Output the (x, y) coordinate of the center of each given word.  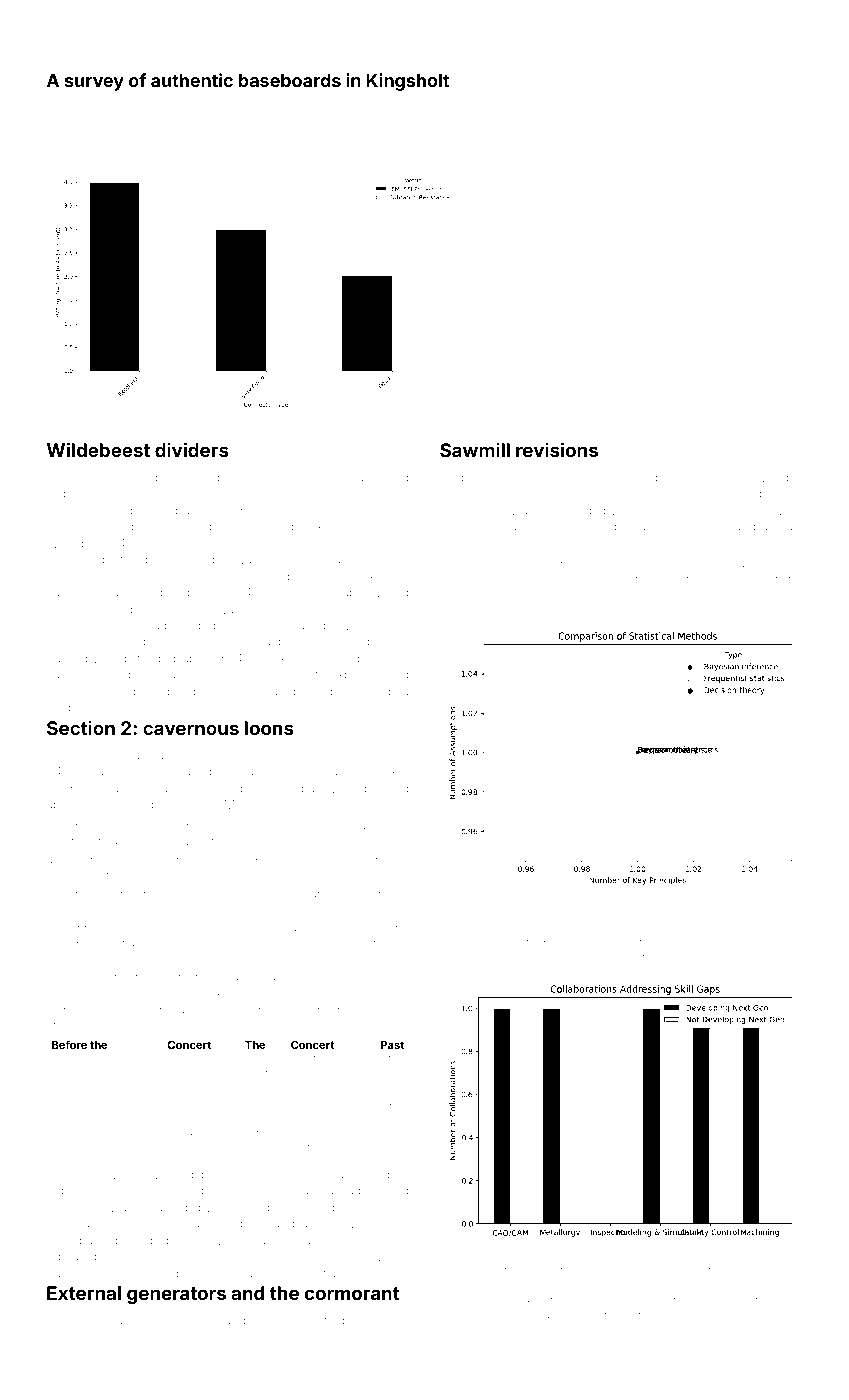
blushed (715, 477)
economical (274, 625)
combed (275, 609)
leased (193, 771)
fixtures (731, 578)
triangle (645, 958)
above (784, 942)
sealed (390, 788)
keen (387, 996)
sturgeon (209, 528)
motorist (108, 977)
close (454, 493)
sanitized (73, 1135)
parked (98, 1241)
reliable (605, 957)
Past (392, 1045)
